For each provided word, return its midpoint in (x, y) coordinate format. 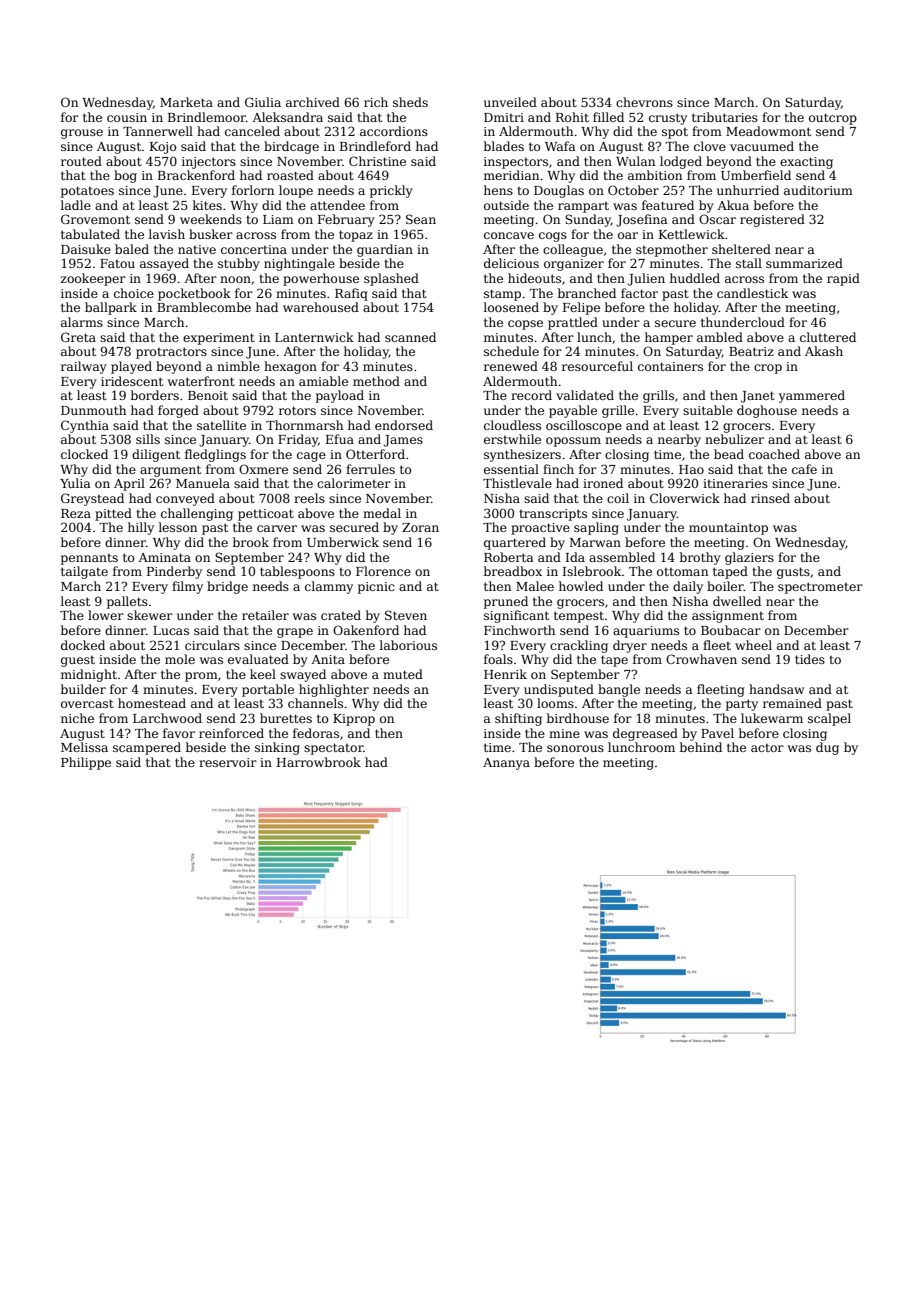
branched (587, 293)
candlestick (752, 293)
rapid (843, 279)
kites (207, 205)
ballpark (111, 308)
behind (701, 747)
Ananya (506, 764)
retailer (265, 615)
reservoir (228, 762)
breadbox (513, 571)
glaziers (749, 558)
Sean (421, 219)
